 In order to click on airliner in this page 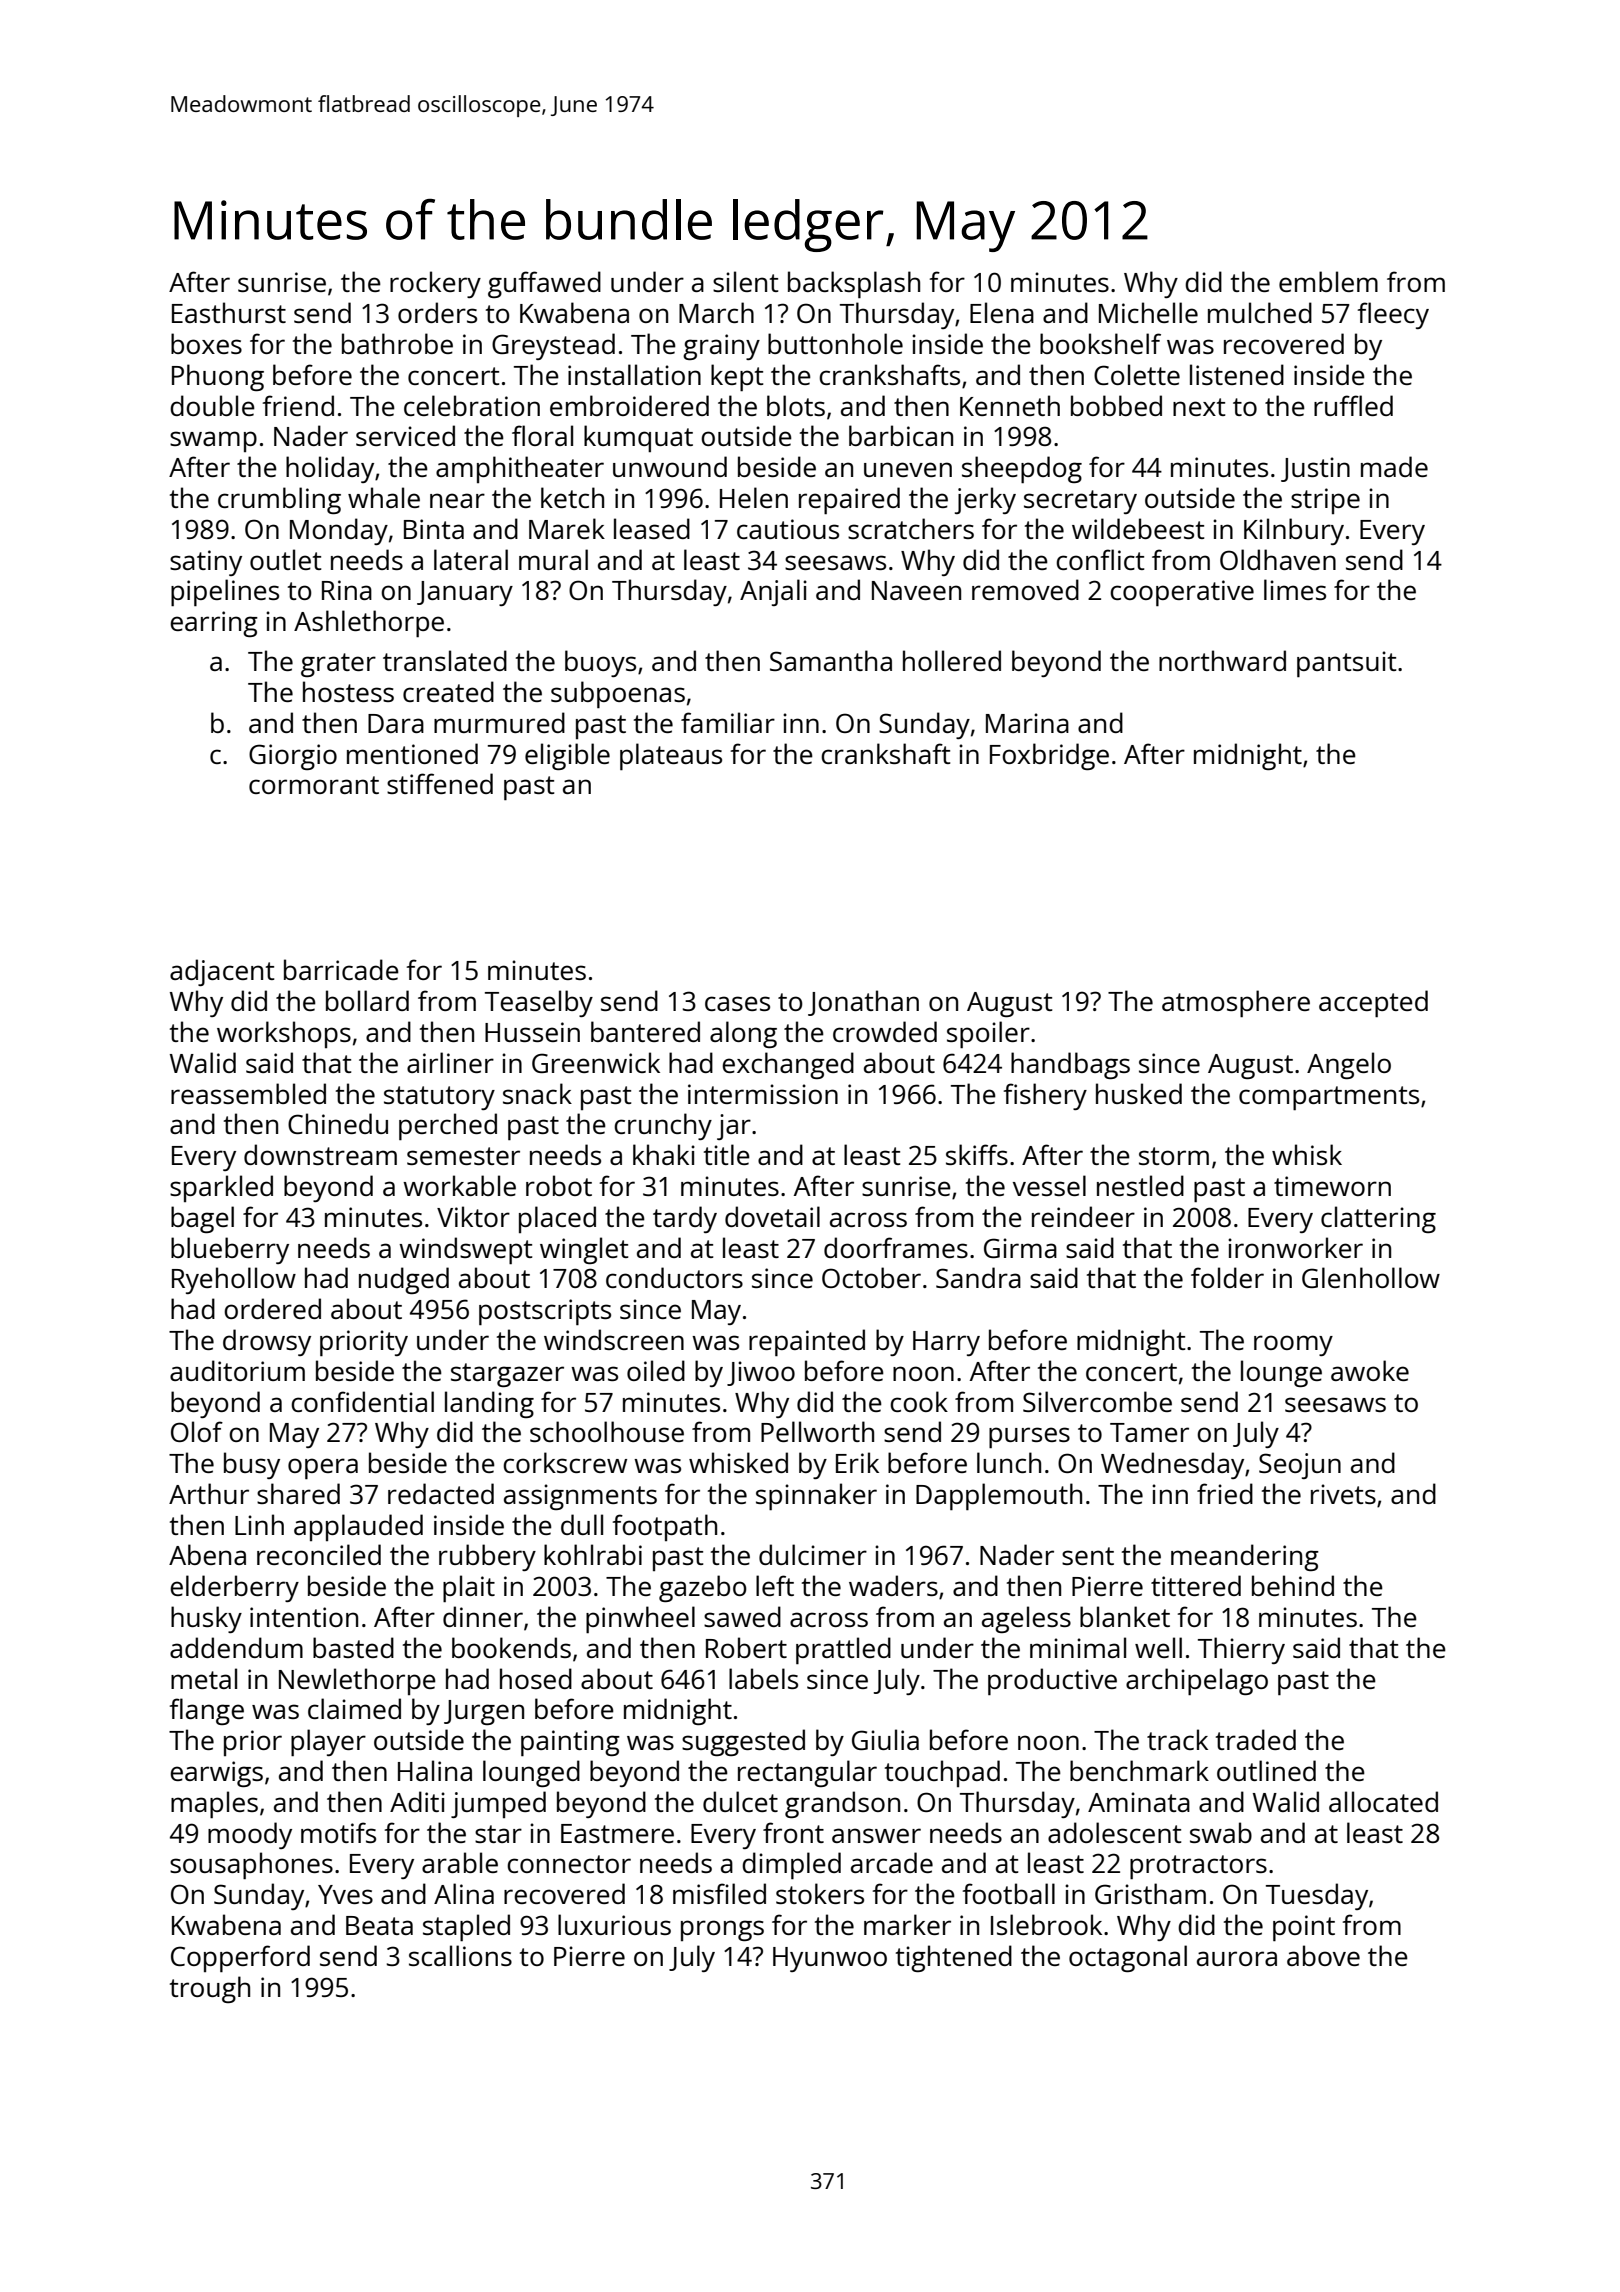, I will do `click(450, 1062)`.
